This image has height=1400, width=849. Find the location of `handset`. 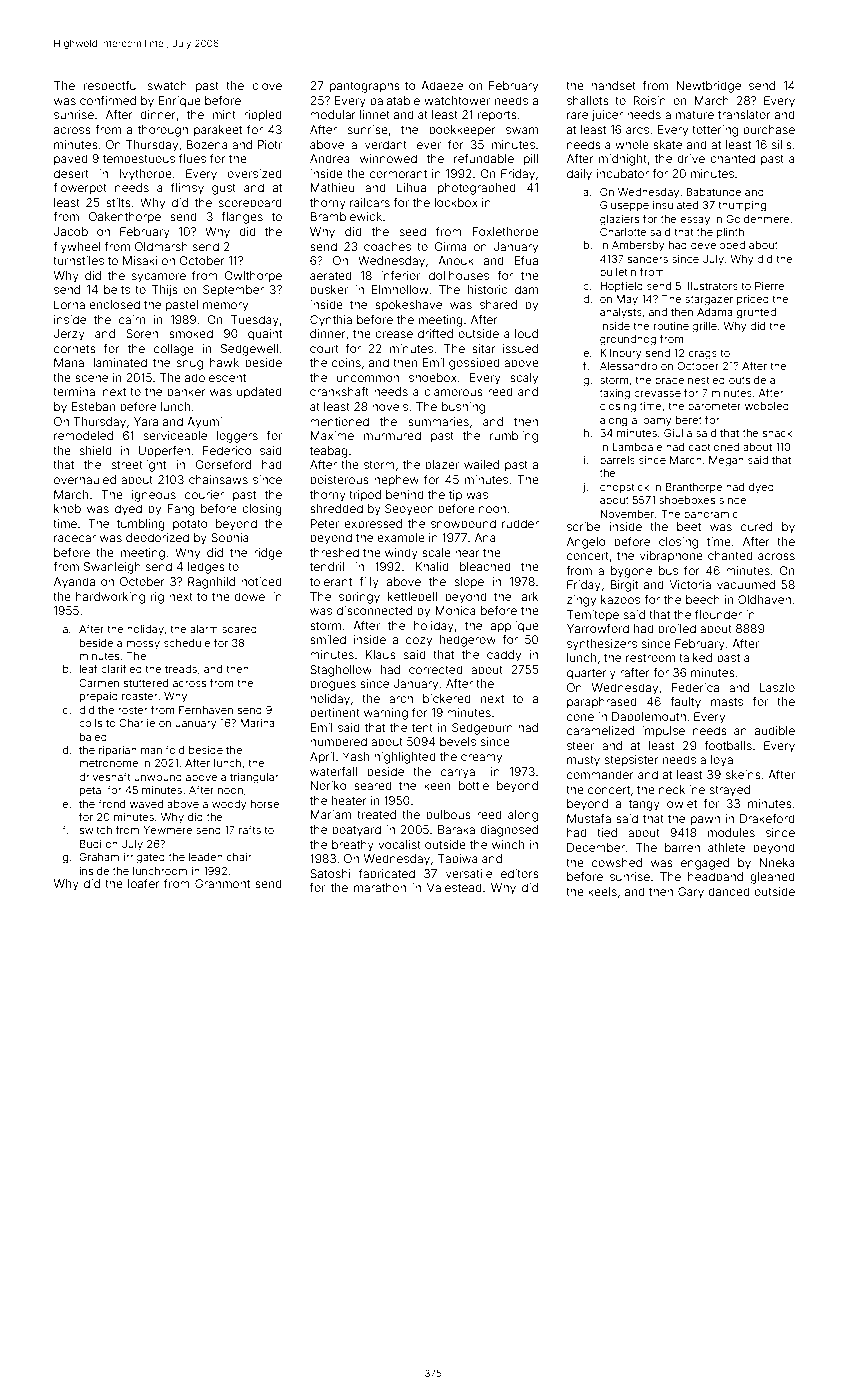

handset is located at coordinates (613, 85).
